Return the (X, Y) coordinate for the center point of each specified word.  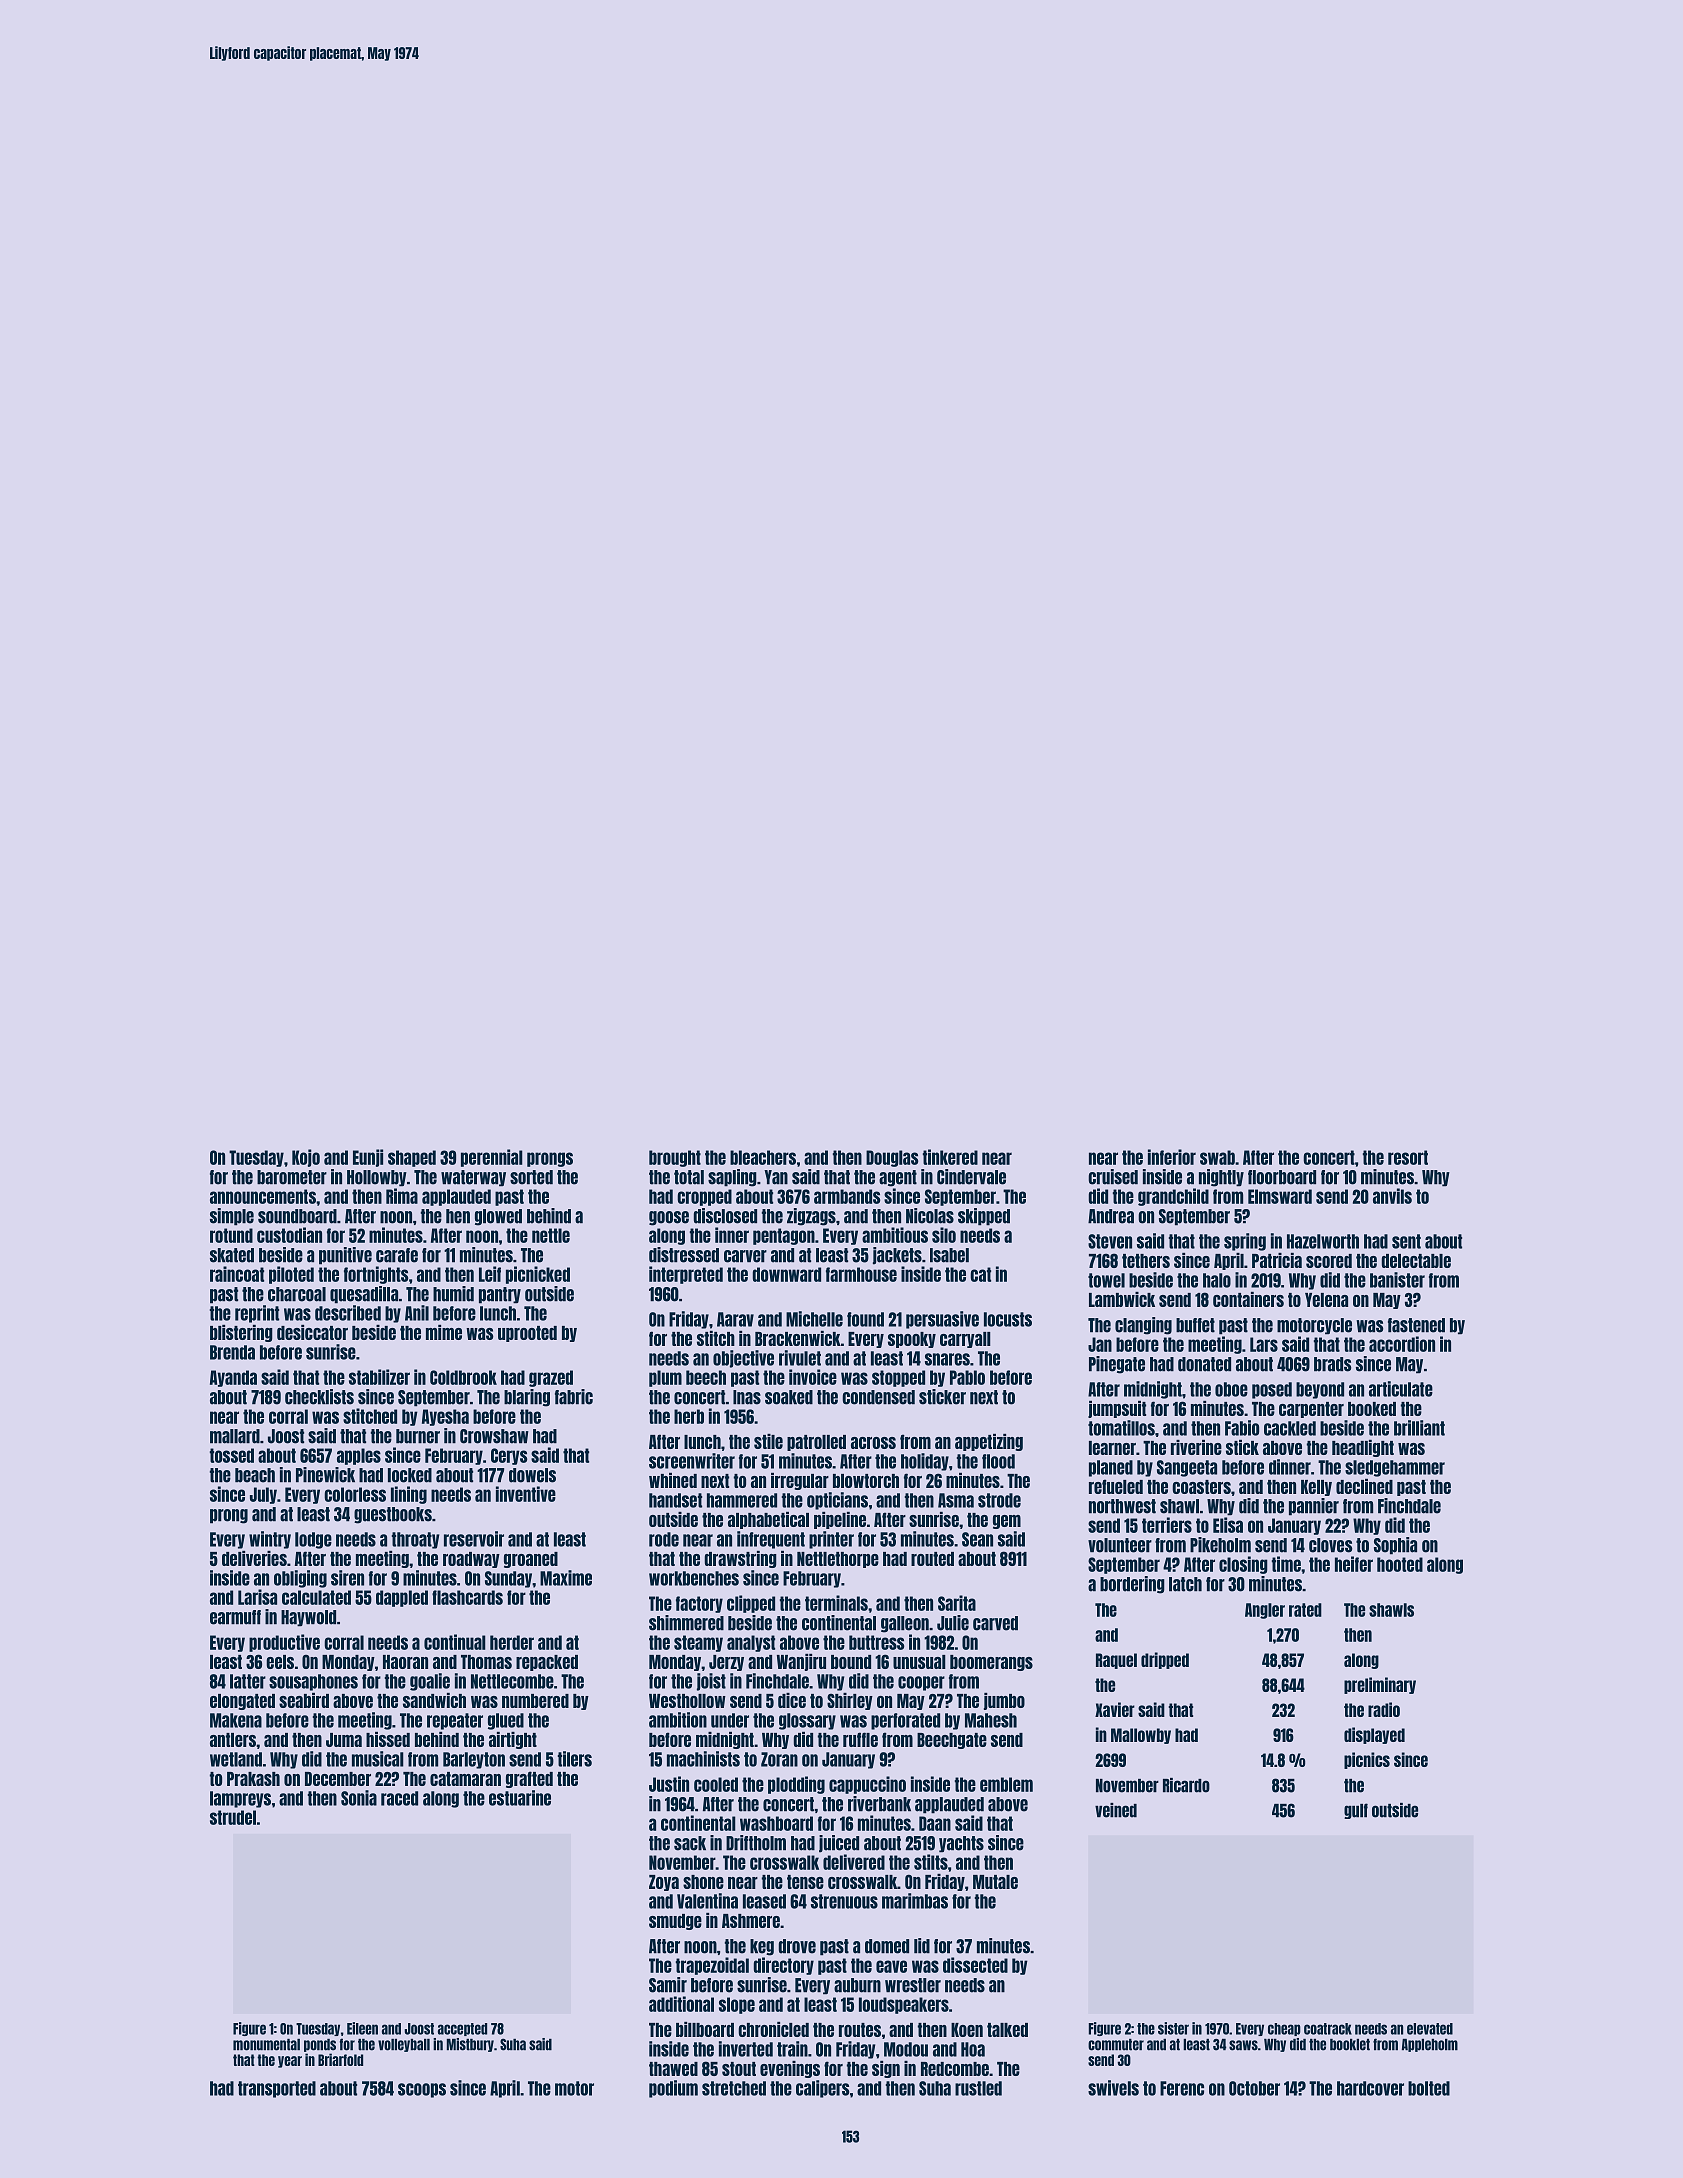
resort (1408, 1157)
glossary (807, 1721)
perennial (492, 1158)
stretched (734, 2088)
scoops (422, 2090)
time (1286, 1564)
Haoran (405, 1662)
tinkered (950, 1157)
